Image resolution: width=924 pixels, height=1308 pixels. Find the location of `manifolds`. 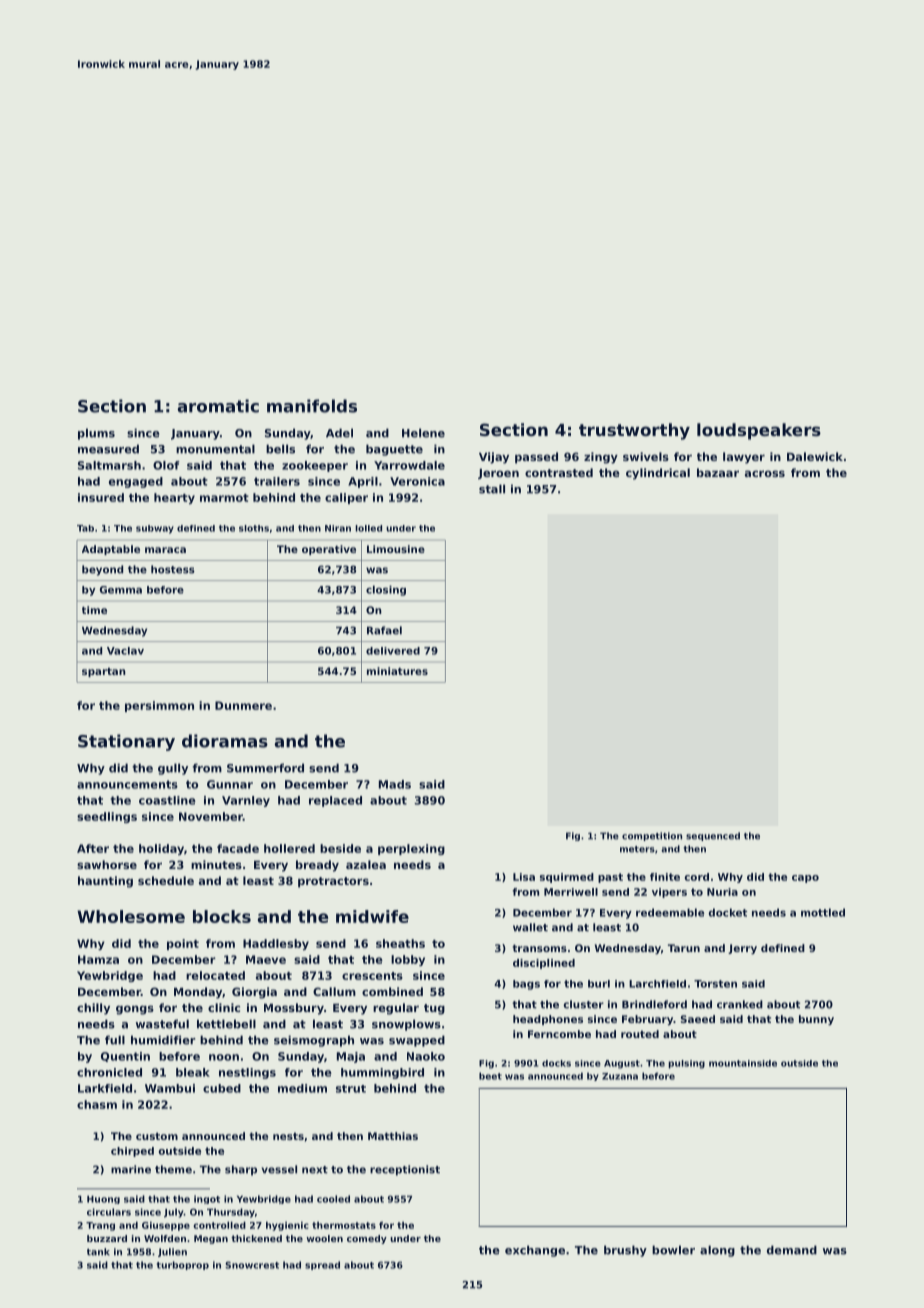

manifolds is located at coordinates (312, 406).
